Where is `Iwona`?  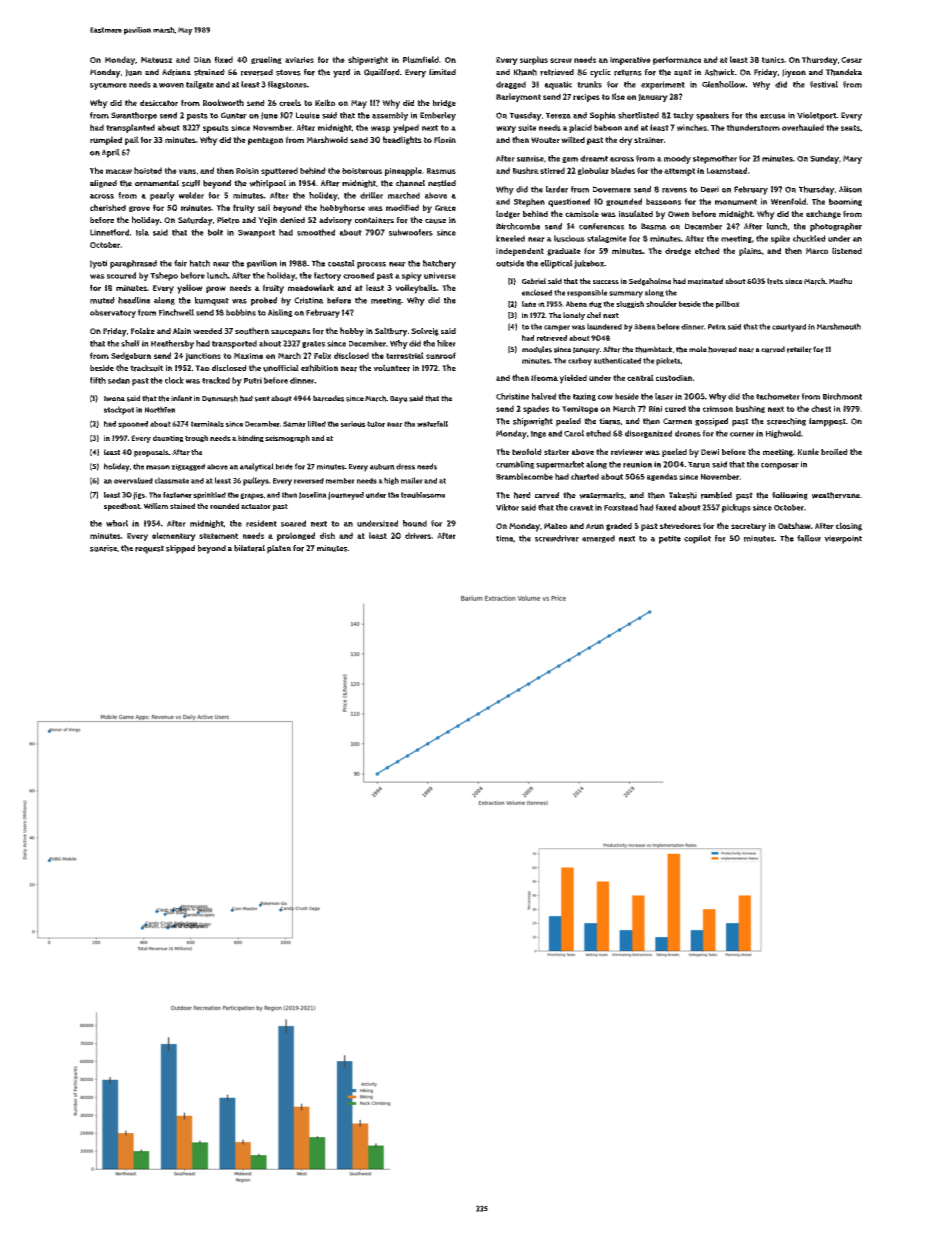
Iwona is located at coordinates (114, 399).
